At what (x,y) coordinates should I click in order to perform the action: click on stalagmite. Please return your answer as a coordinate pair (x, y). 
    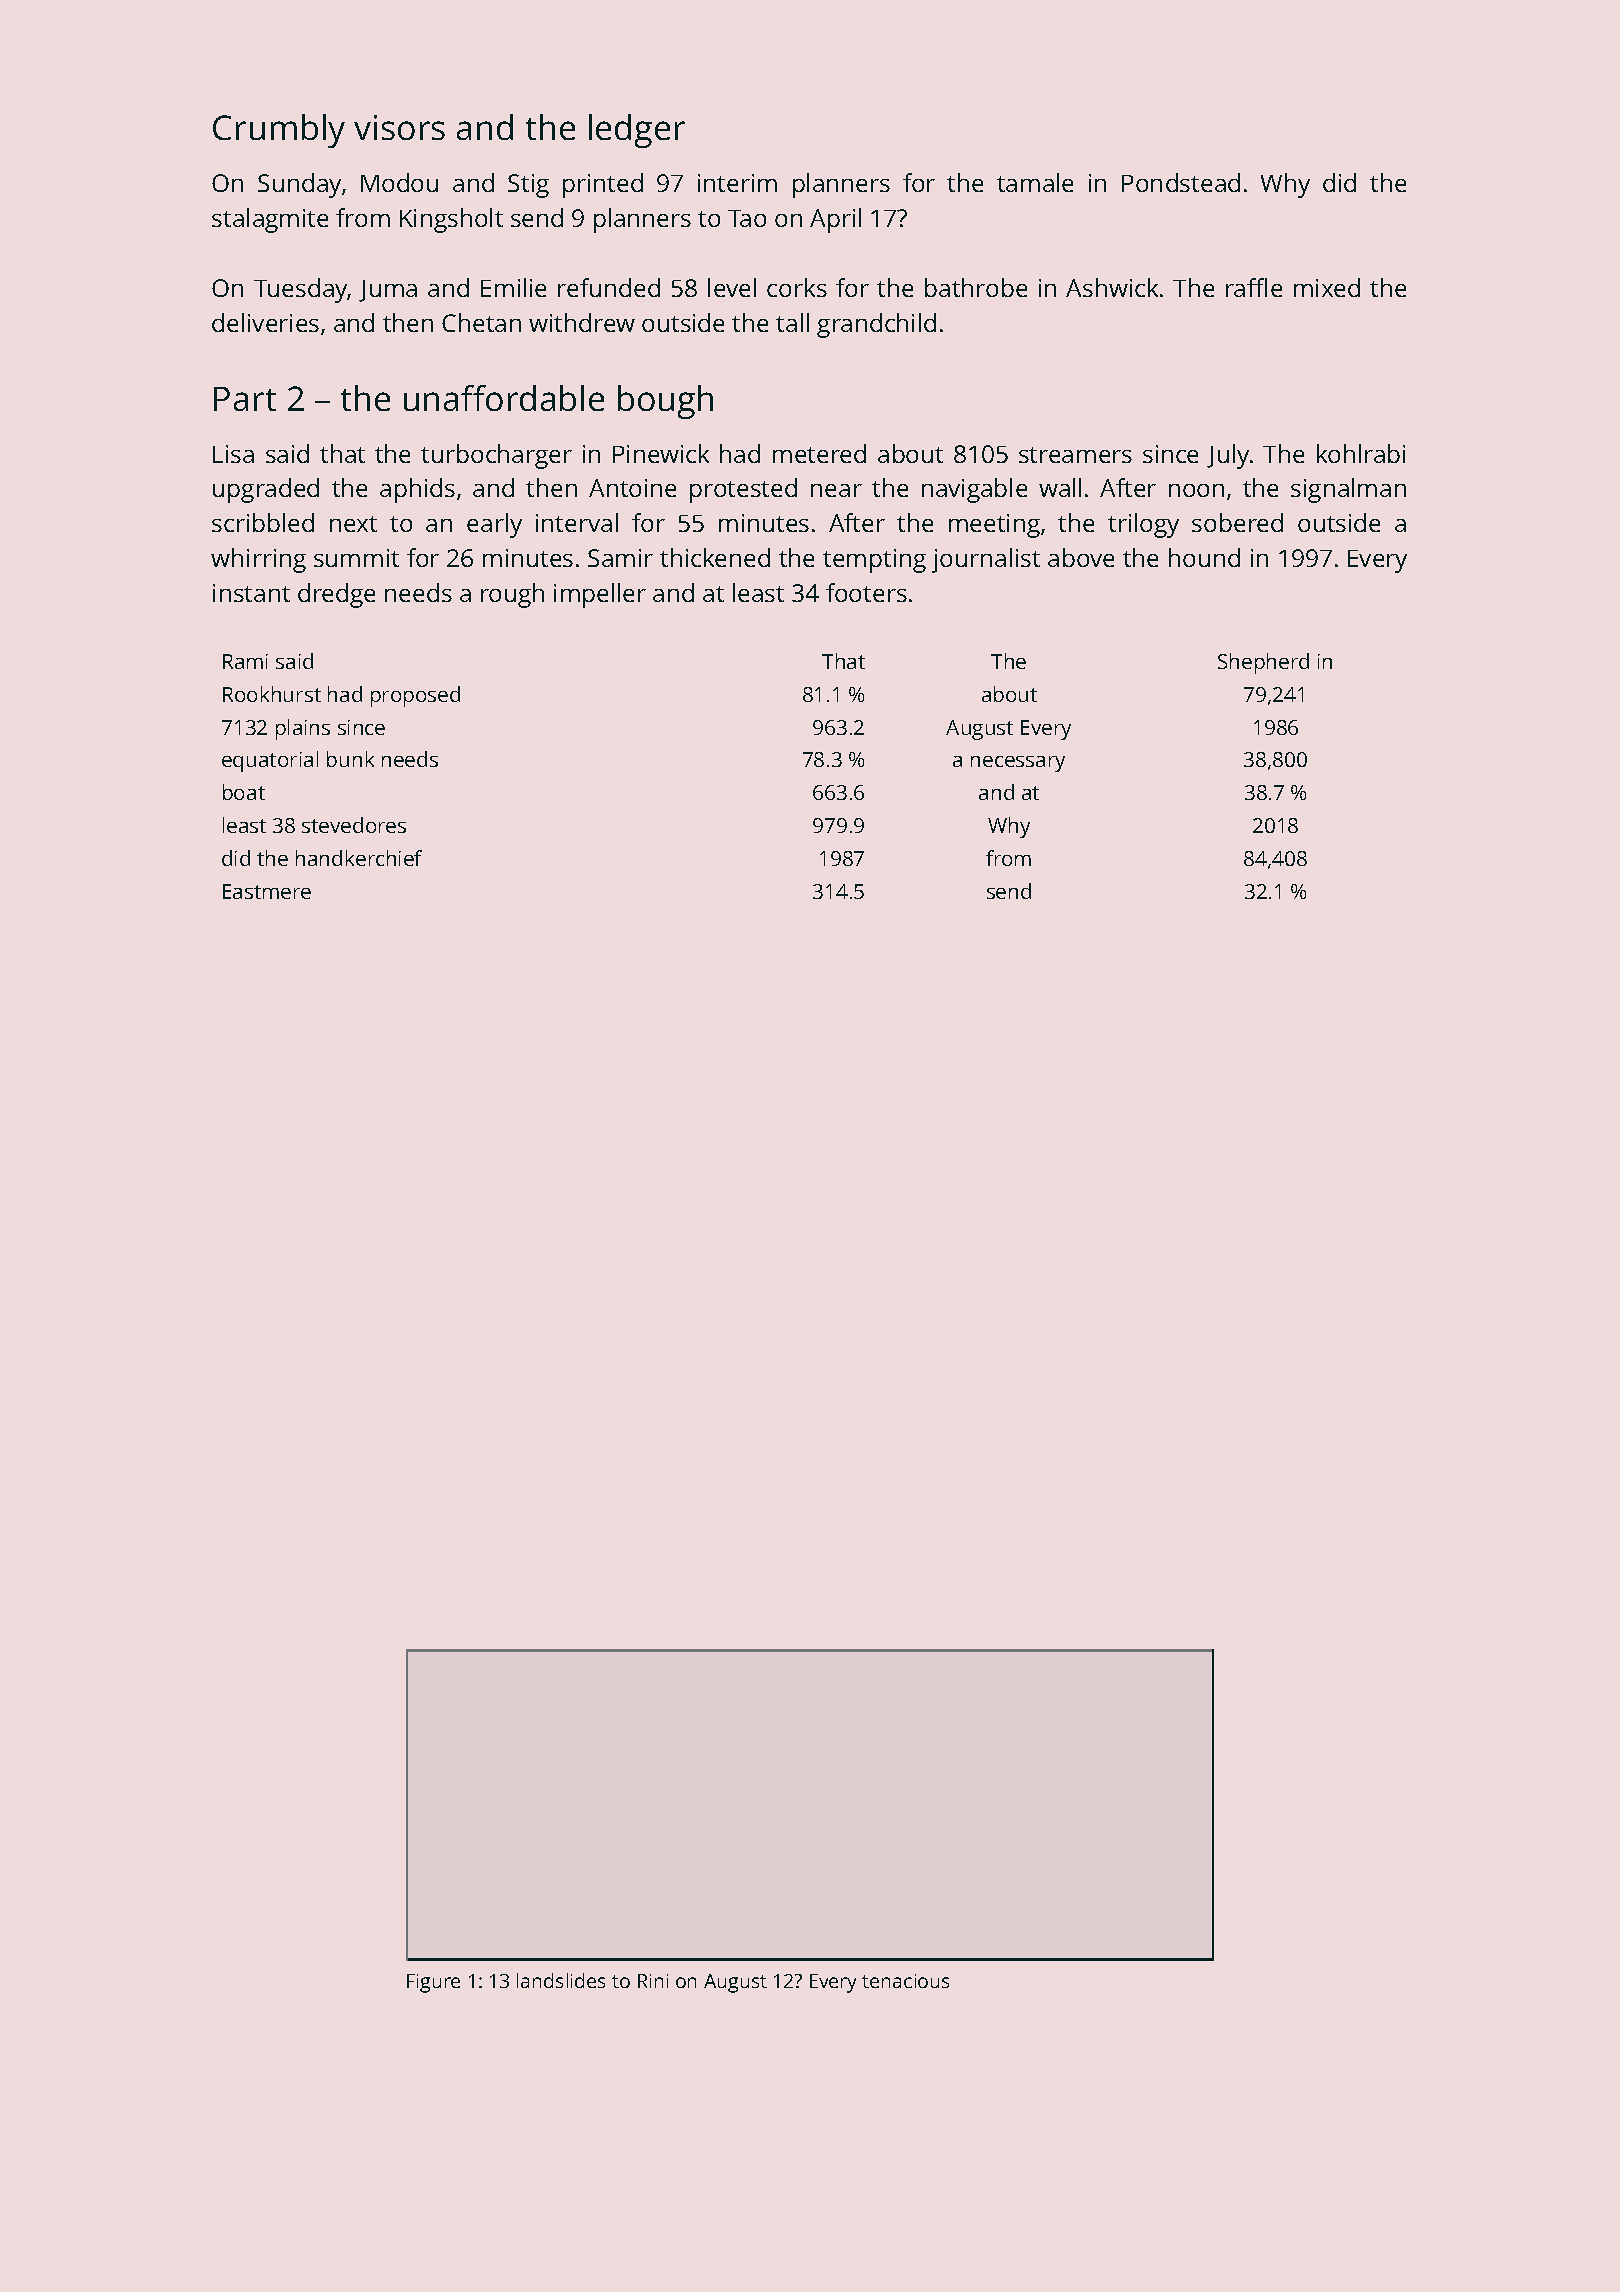
    Looking at the image, I should click on (270, 220).
